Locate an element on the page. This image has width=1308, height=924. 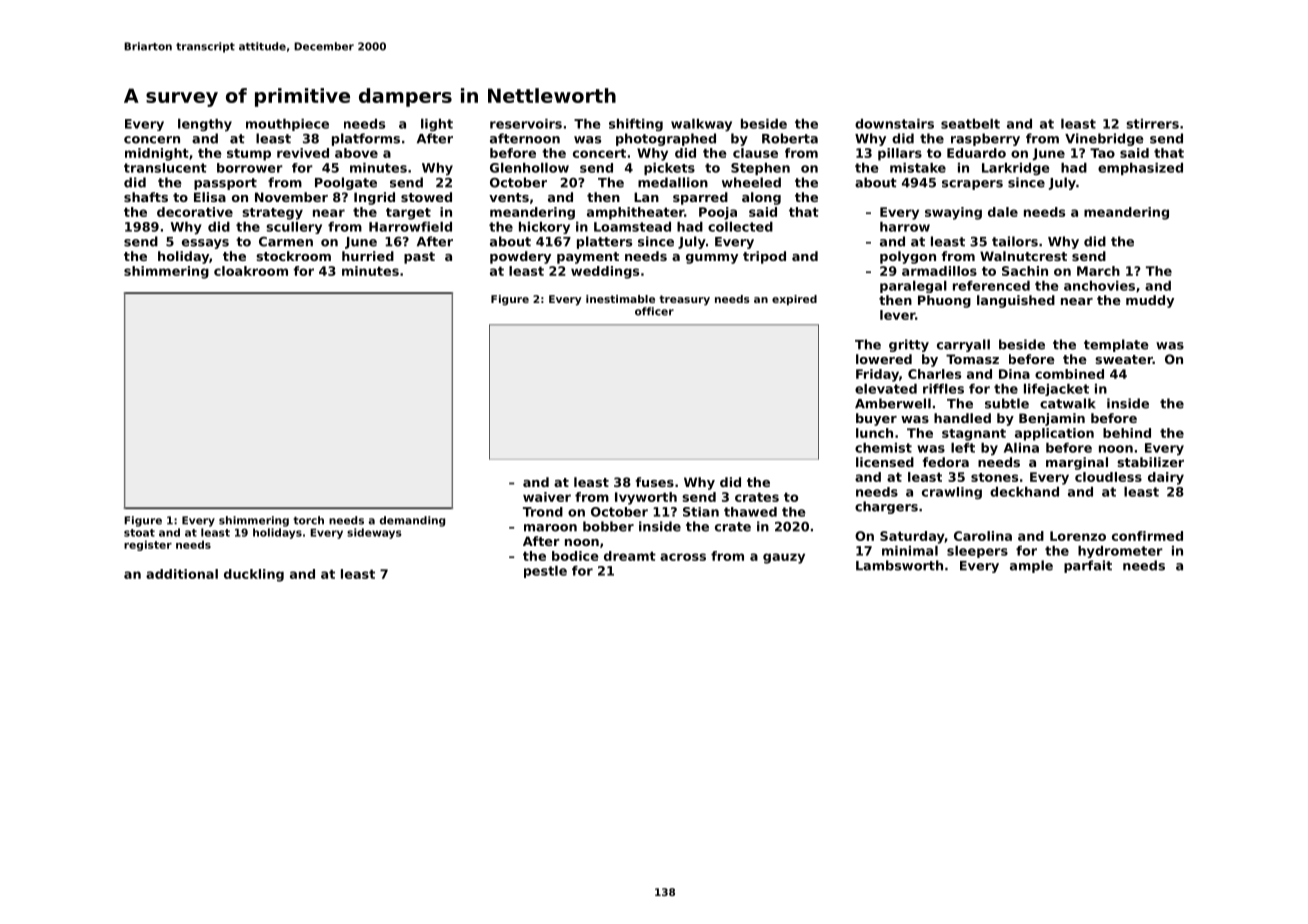
duckling is located at coordinates (254, 575).
